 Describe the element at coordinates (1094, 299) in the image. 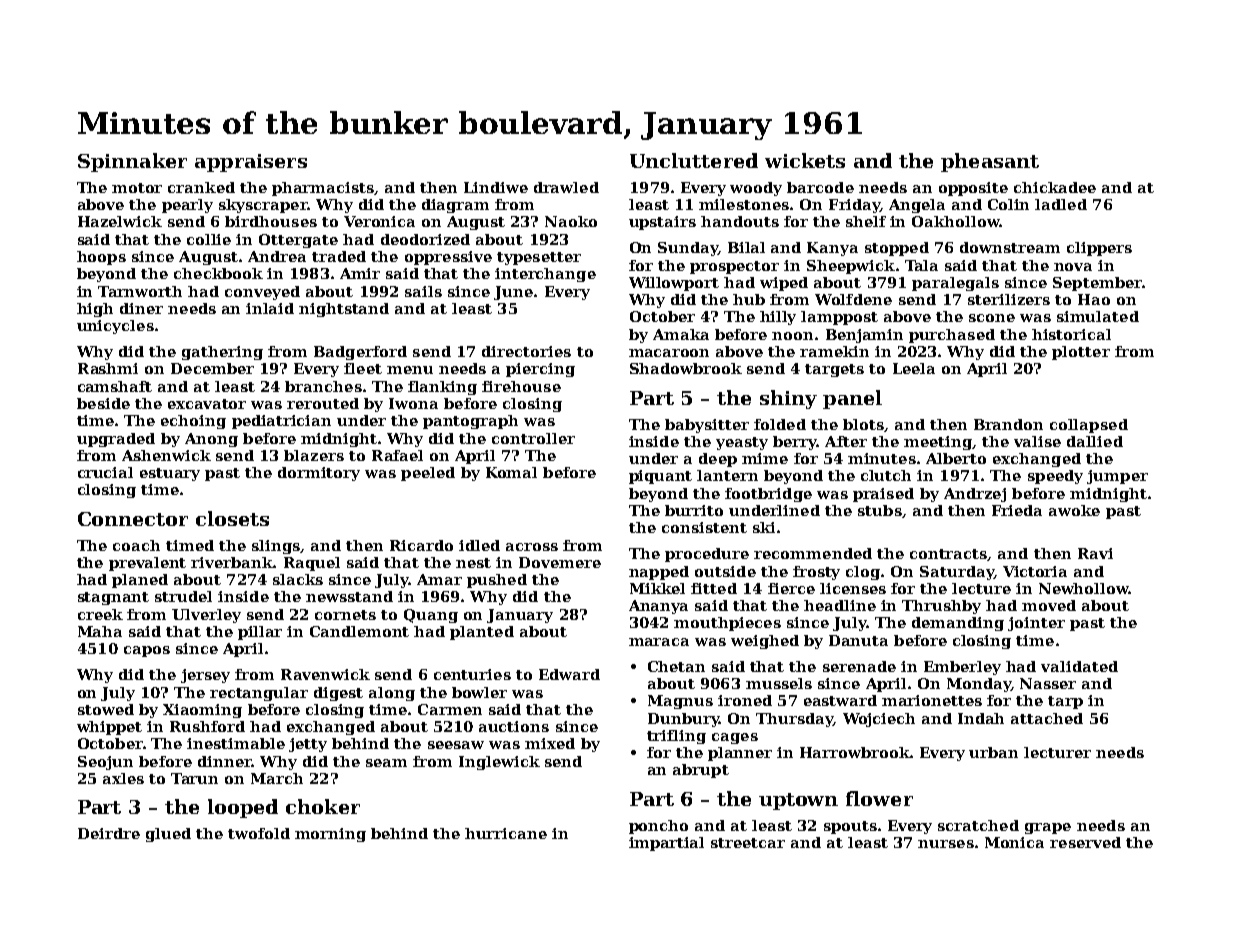

I see `Hao` at that location.
